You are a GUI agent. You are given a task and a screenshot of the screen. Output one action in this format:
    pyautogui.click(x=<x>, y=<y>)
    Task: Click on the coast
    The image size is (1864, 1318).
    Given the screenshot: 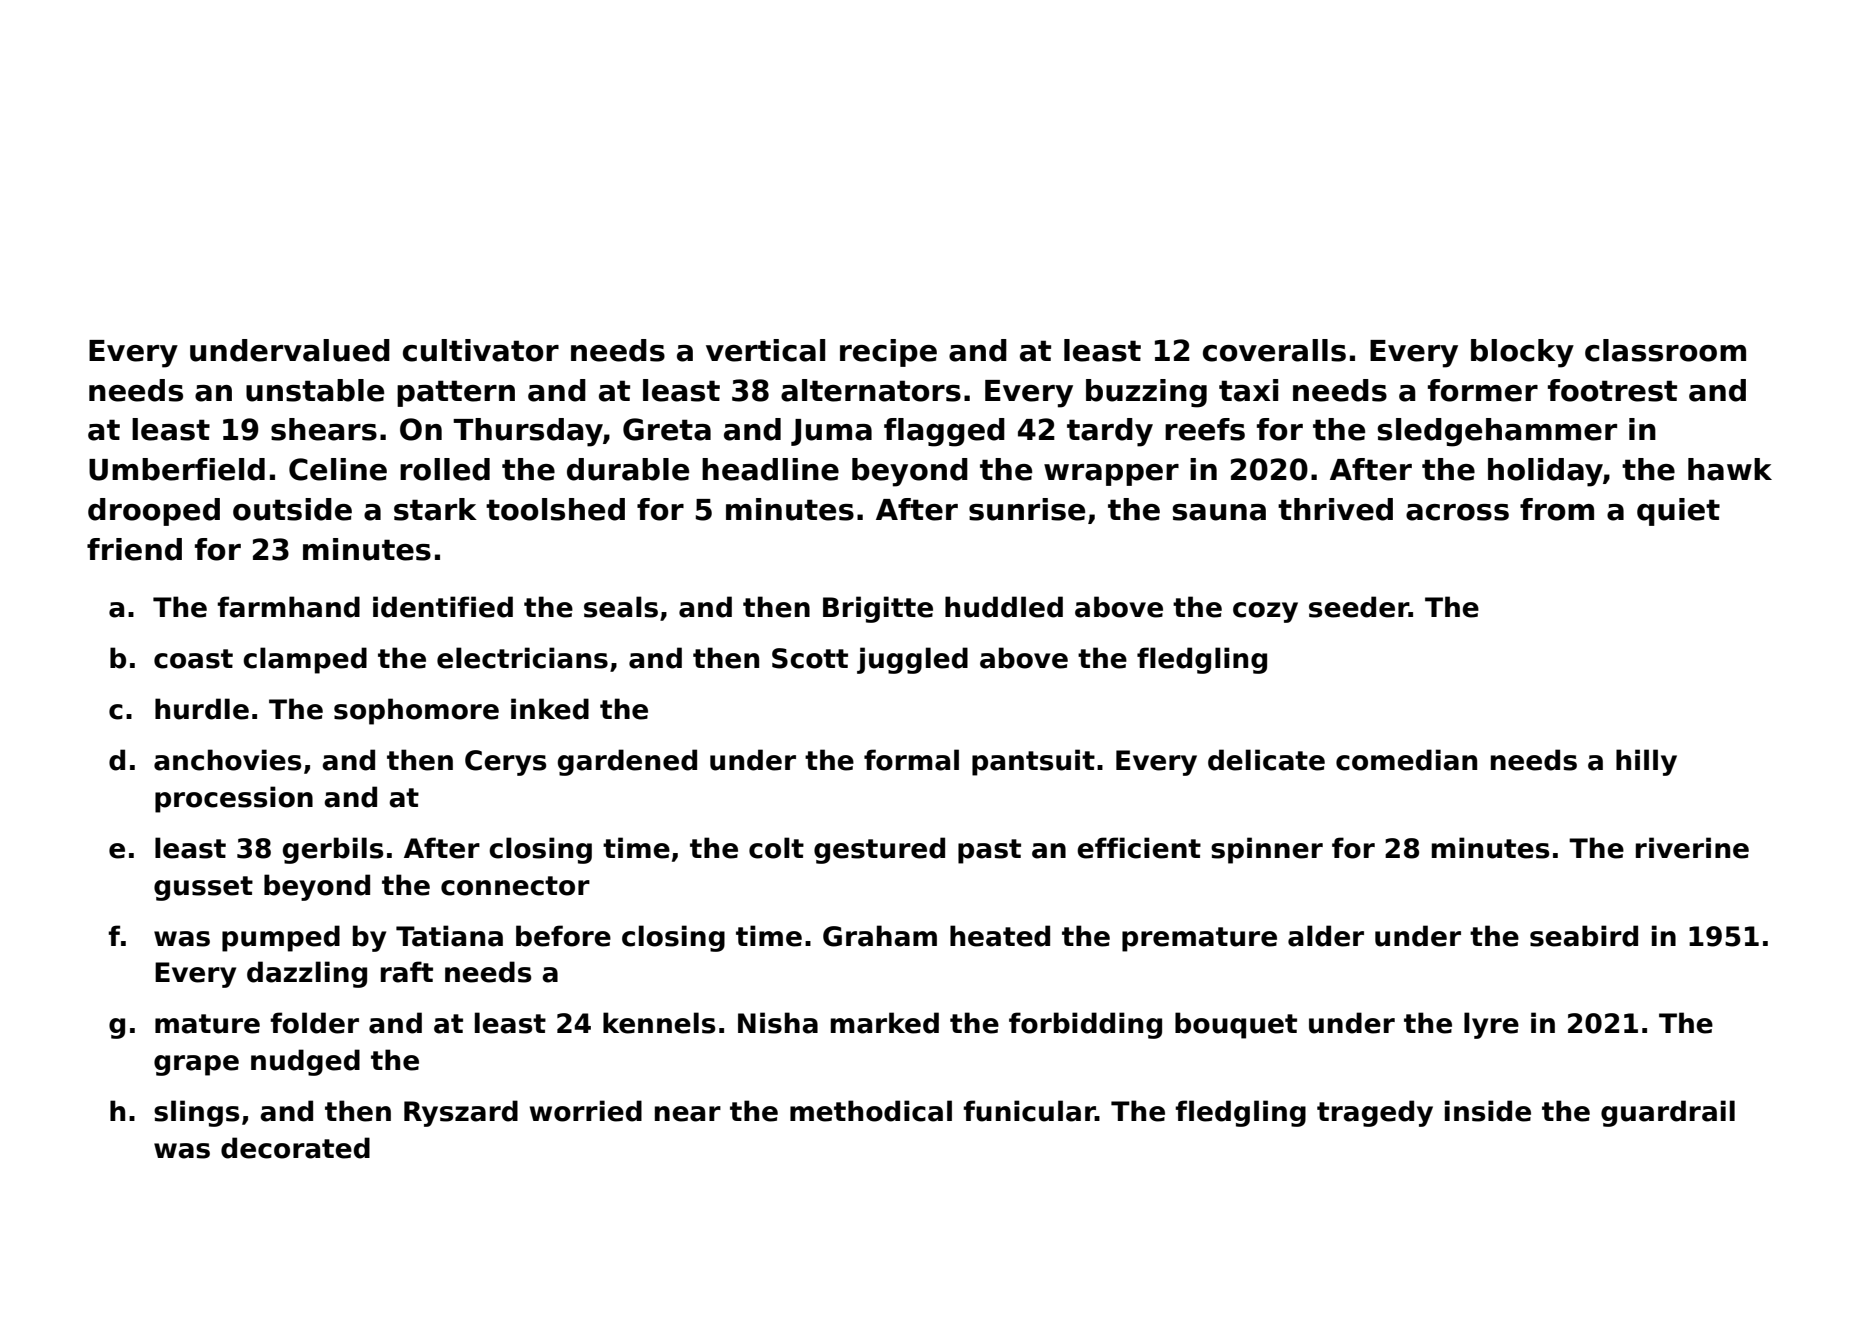 What is the action you would take?
    pyautogui.click(x=193, y=659)
